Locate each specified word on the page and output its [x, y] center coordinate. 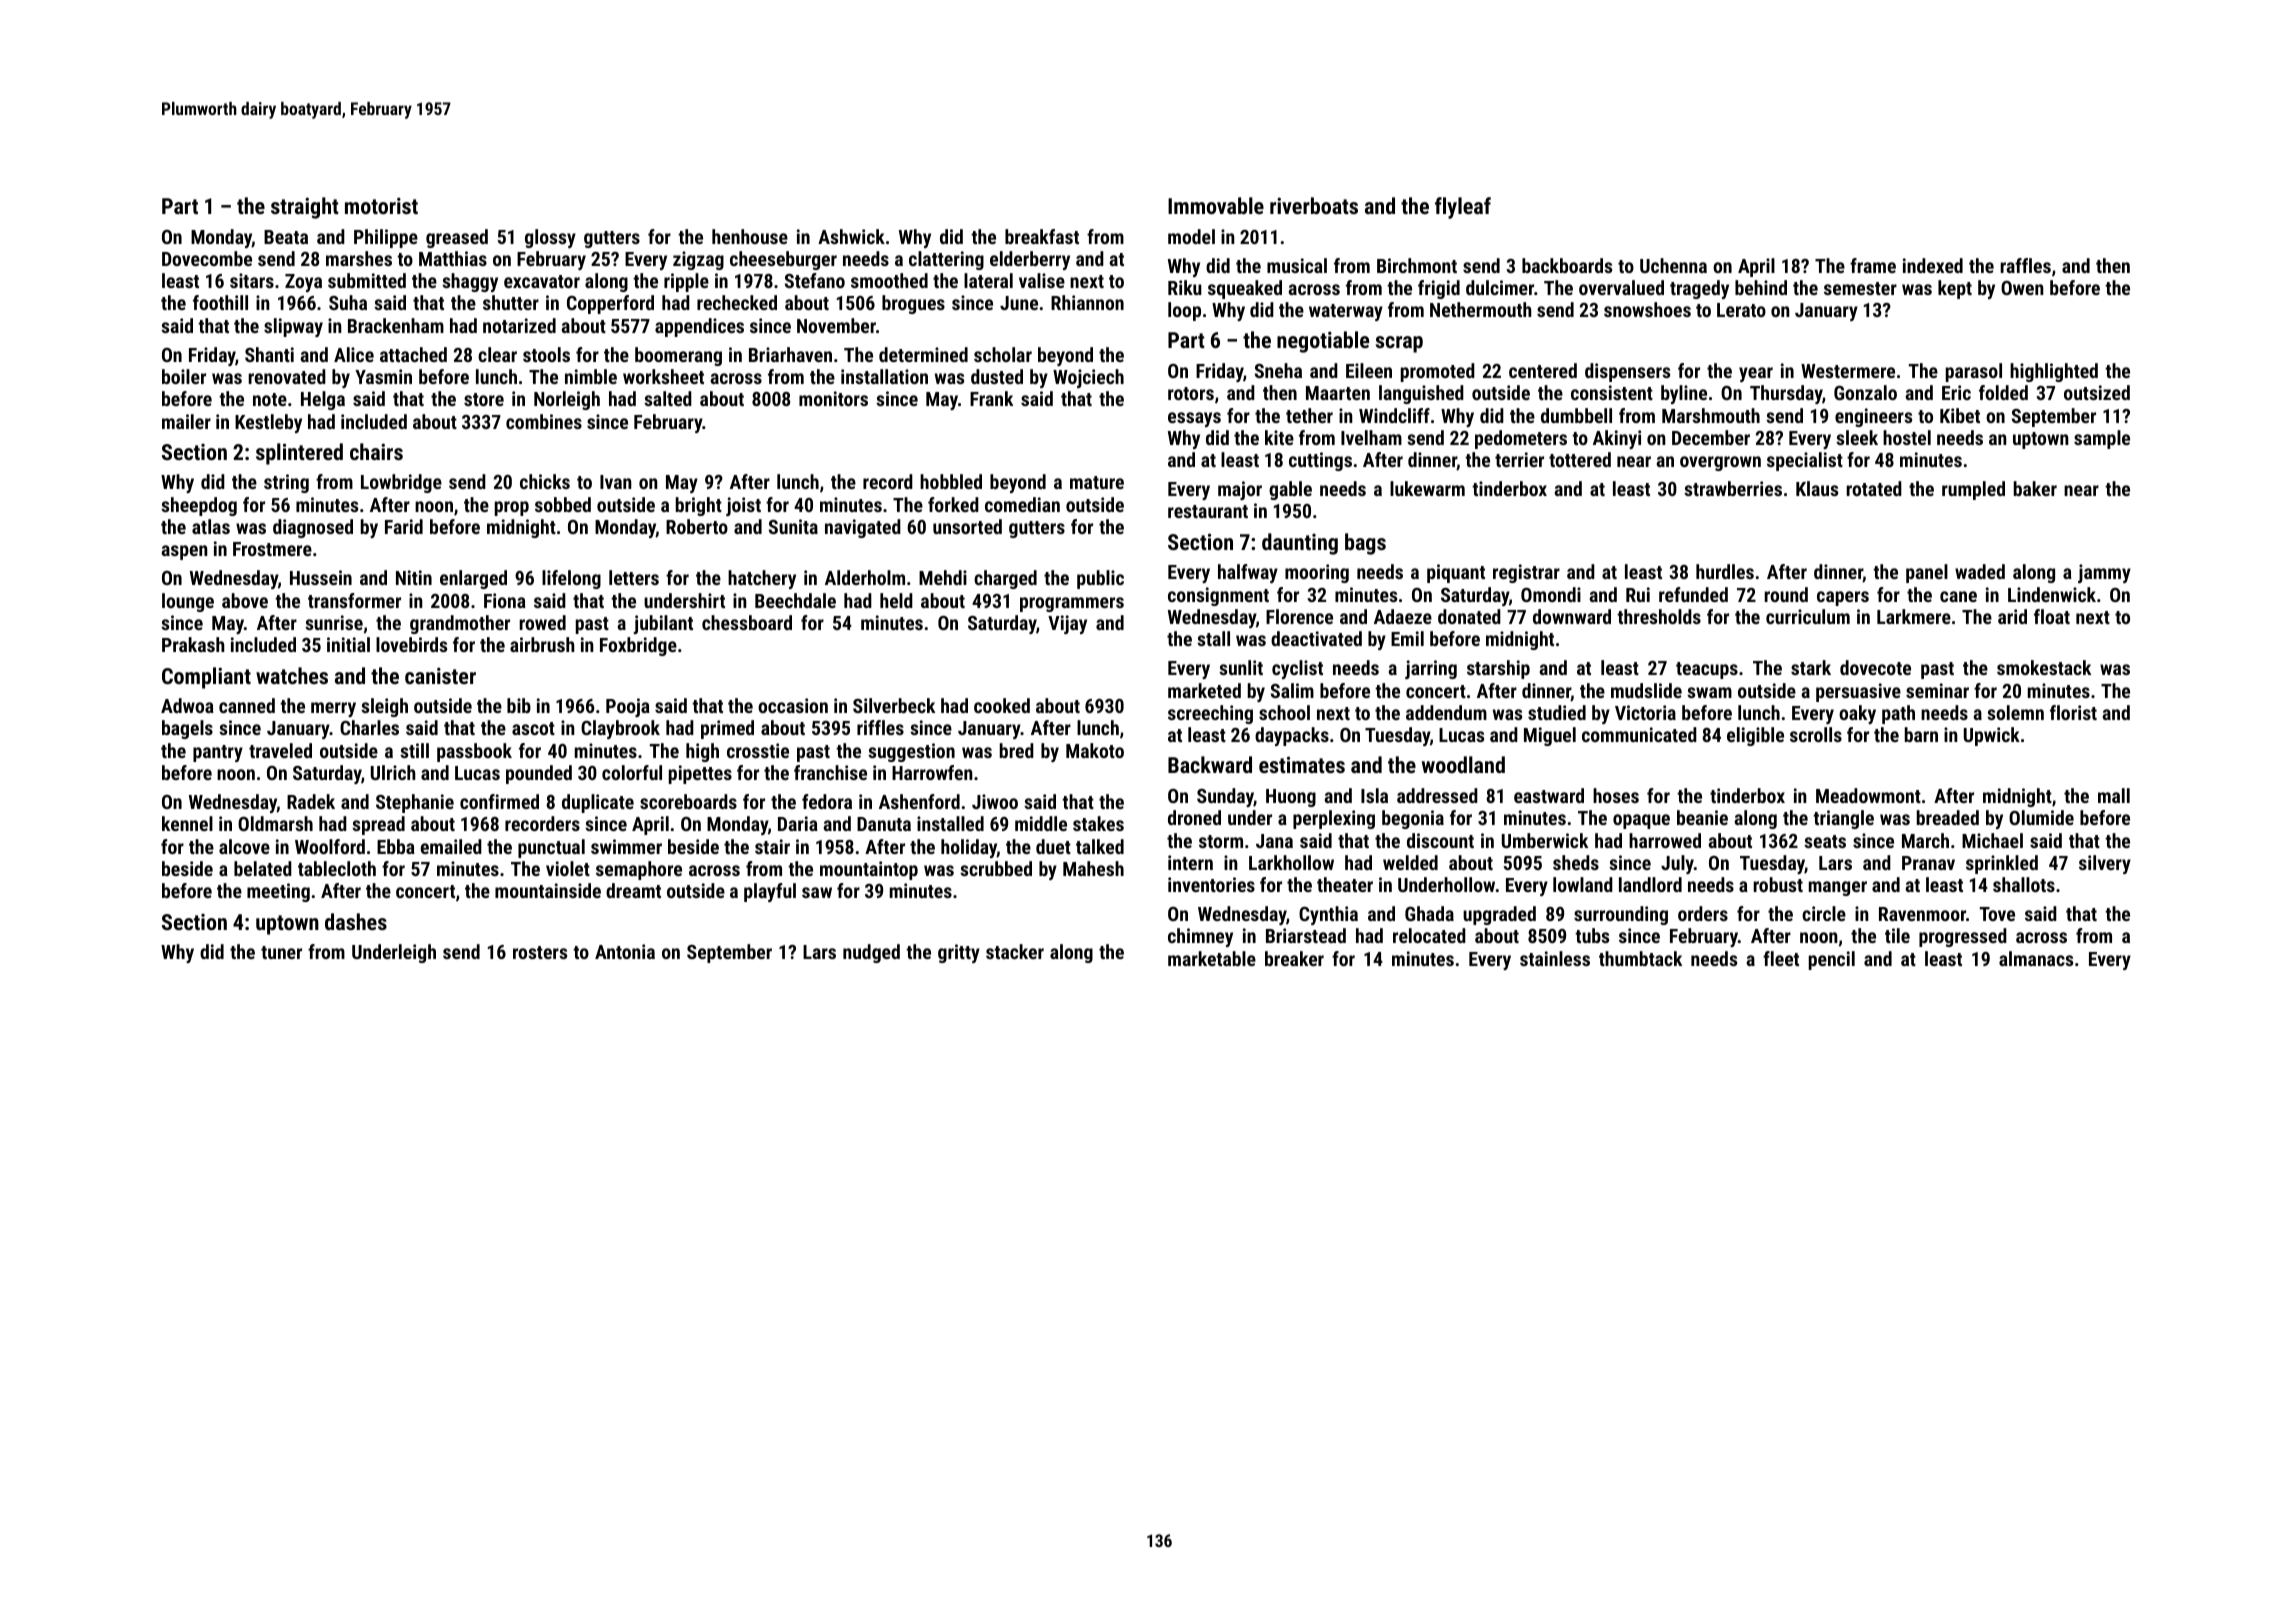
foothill [220, 302]
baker [2035, 488]
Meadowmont [1868, 795]
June [1019, 303]
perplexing [1334, 819]
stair [772, 846]
